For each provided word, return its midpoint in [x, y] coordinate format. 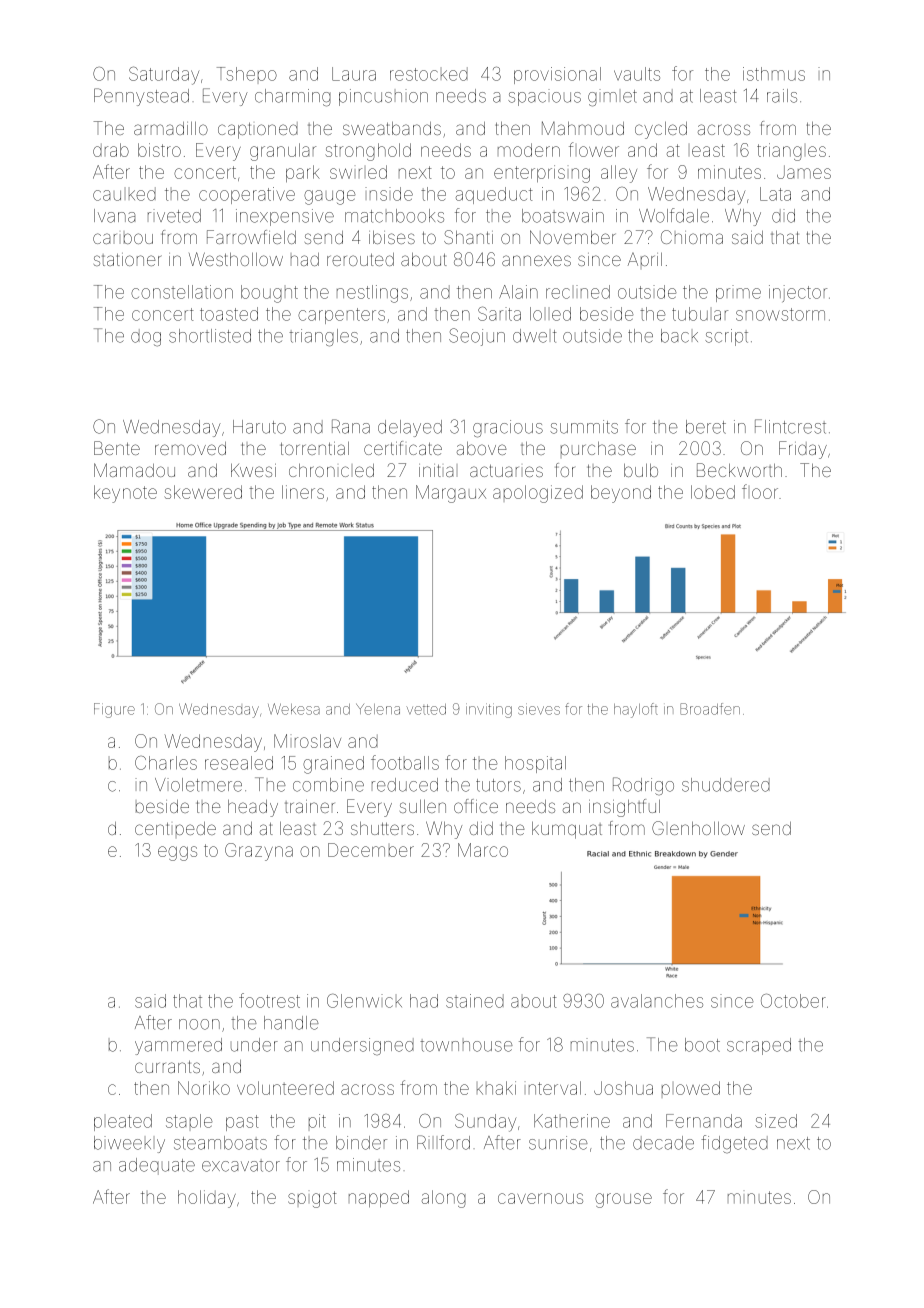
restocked [429, 74]
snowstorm [780, 314]
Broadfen [710, 709]
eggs [177, 853]
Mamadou [134, 470]
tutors [498, 785]
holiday [207, 1199]
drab [111, 150]
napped [379, 1198]
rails [782, 96]
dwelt [535, 336]
